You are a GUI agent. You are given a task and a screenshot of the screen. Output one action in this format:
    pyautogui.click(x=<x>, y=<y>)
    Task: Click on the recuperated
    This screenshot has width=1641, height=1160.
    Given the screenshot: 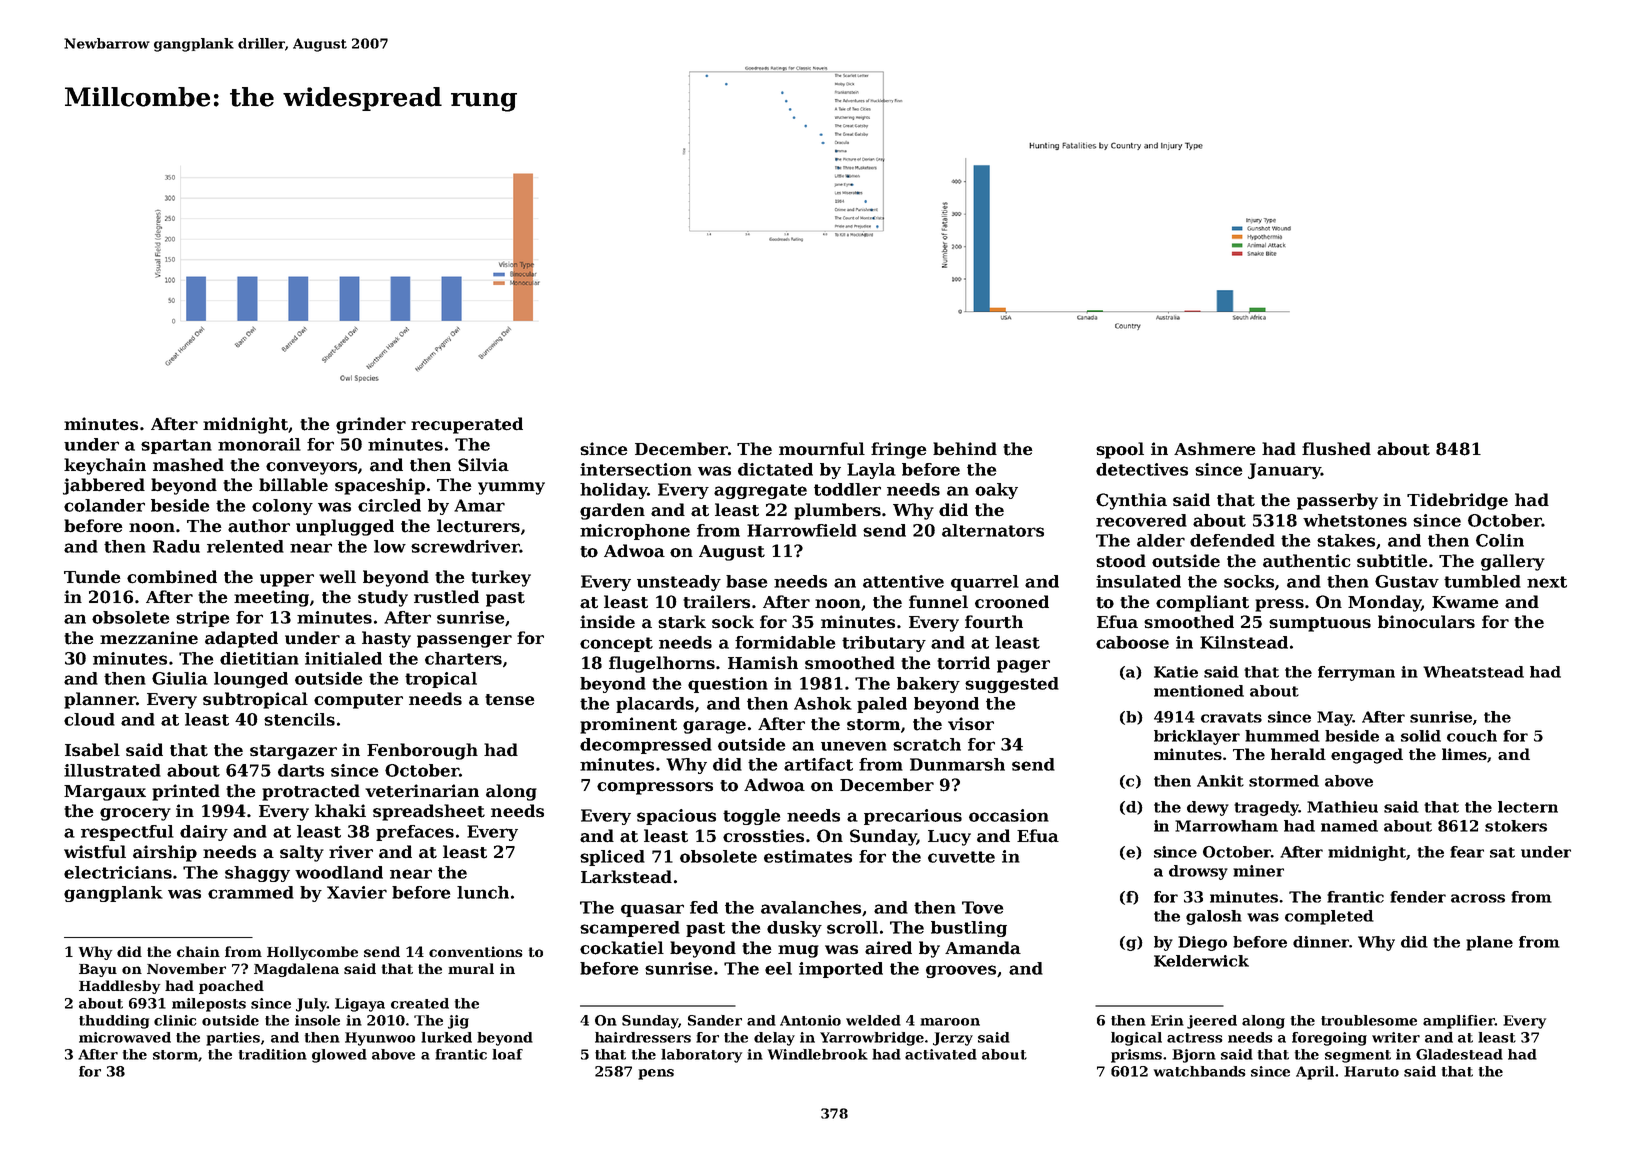 What is the action you would take?
    pyautogui.click(x=467, y=425)
